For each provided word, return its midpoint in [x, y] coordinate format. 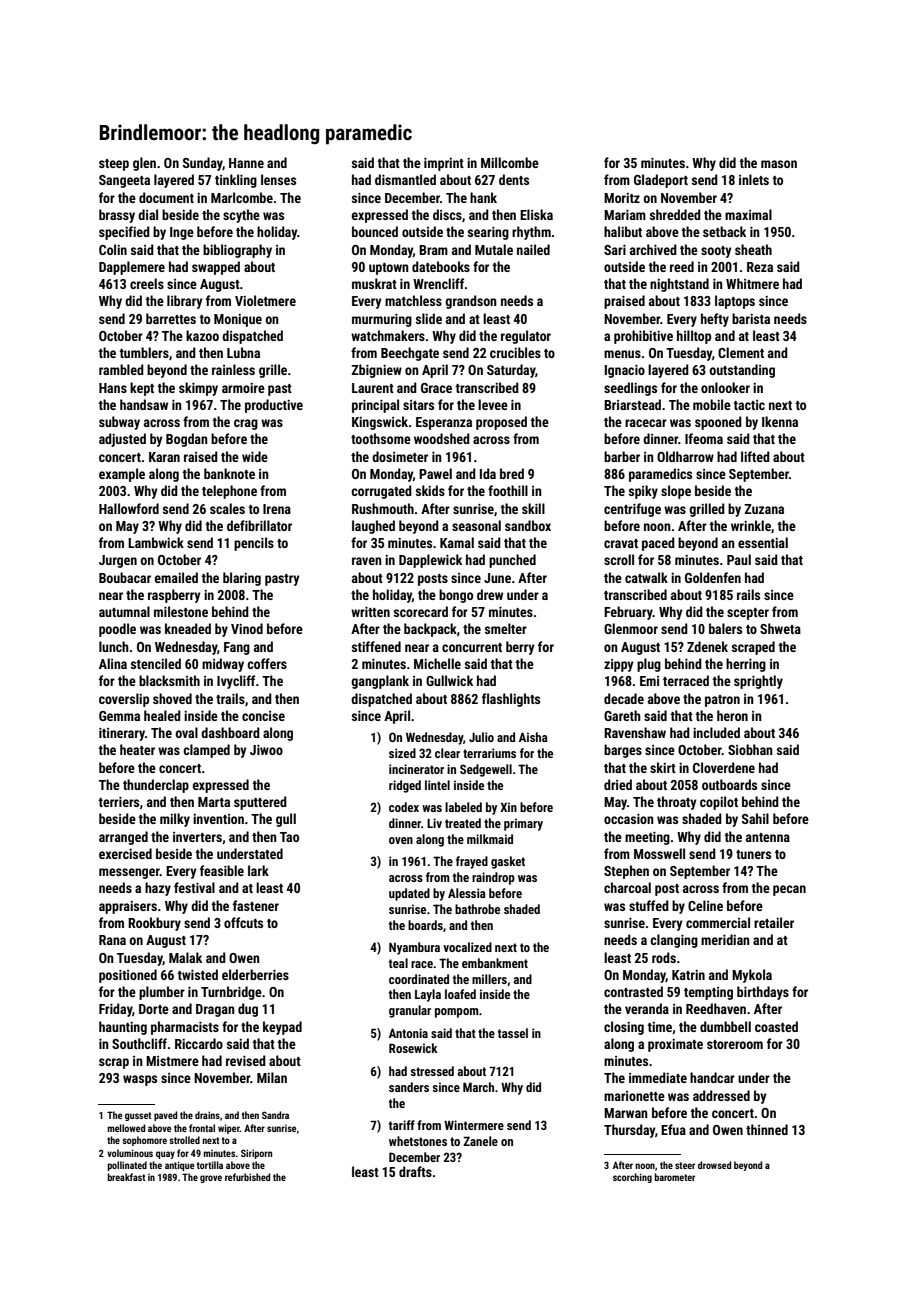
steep [114, 165]
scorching [632, 1178]
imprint [444, 164]
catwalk [646, 577]
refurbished [247, 1177]
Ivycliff [236, 682]
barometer [674, 1177]
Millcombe [510, 162]
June [497, 578]
